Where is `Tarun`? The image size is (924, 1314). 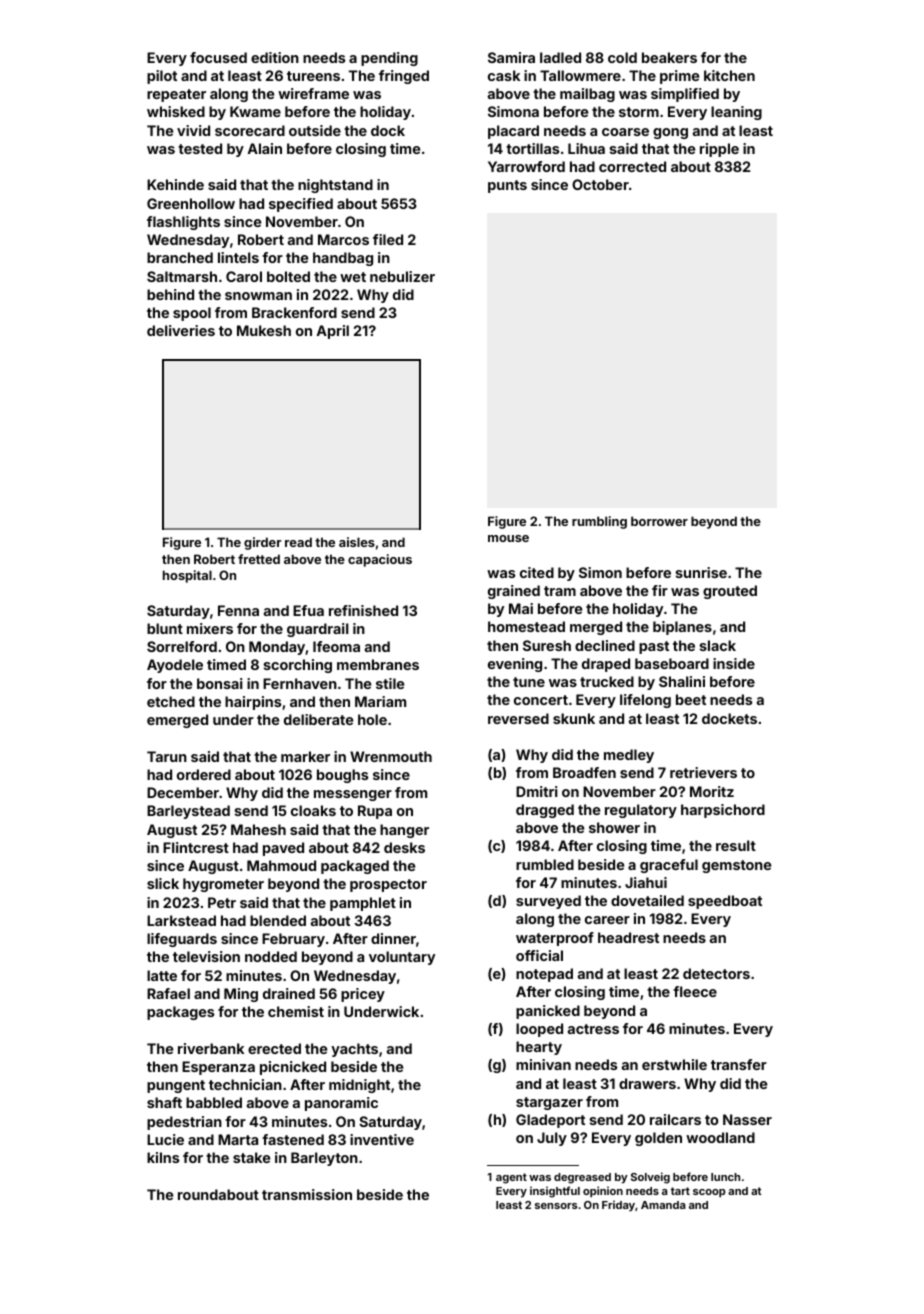
Tarun is located at coordinates (167, 756).
